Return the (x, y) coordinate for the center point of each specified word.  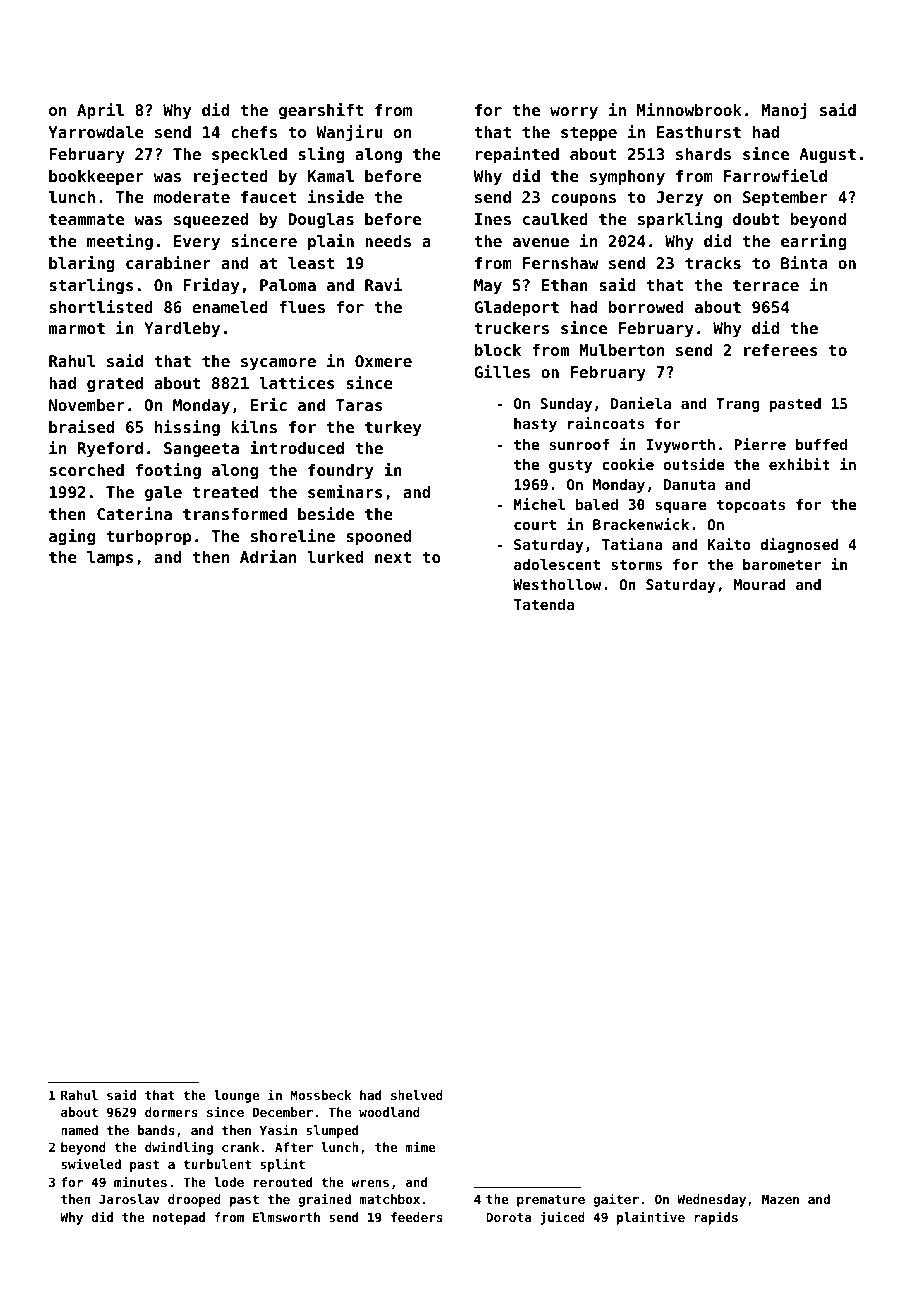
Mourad (760, 584)
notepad (179, 1218)
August (827, 156)
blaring (82, 264)
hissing (187, 428)
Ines (493, 219)
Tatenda (544, 604)
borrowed (646, 307)
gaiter (616, 1200)
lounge (236, 1096)
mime (420, 1146)
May (488, 287)
